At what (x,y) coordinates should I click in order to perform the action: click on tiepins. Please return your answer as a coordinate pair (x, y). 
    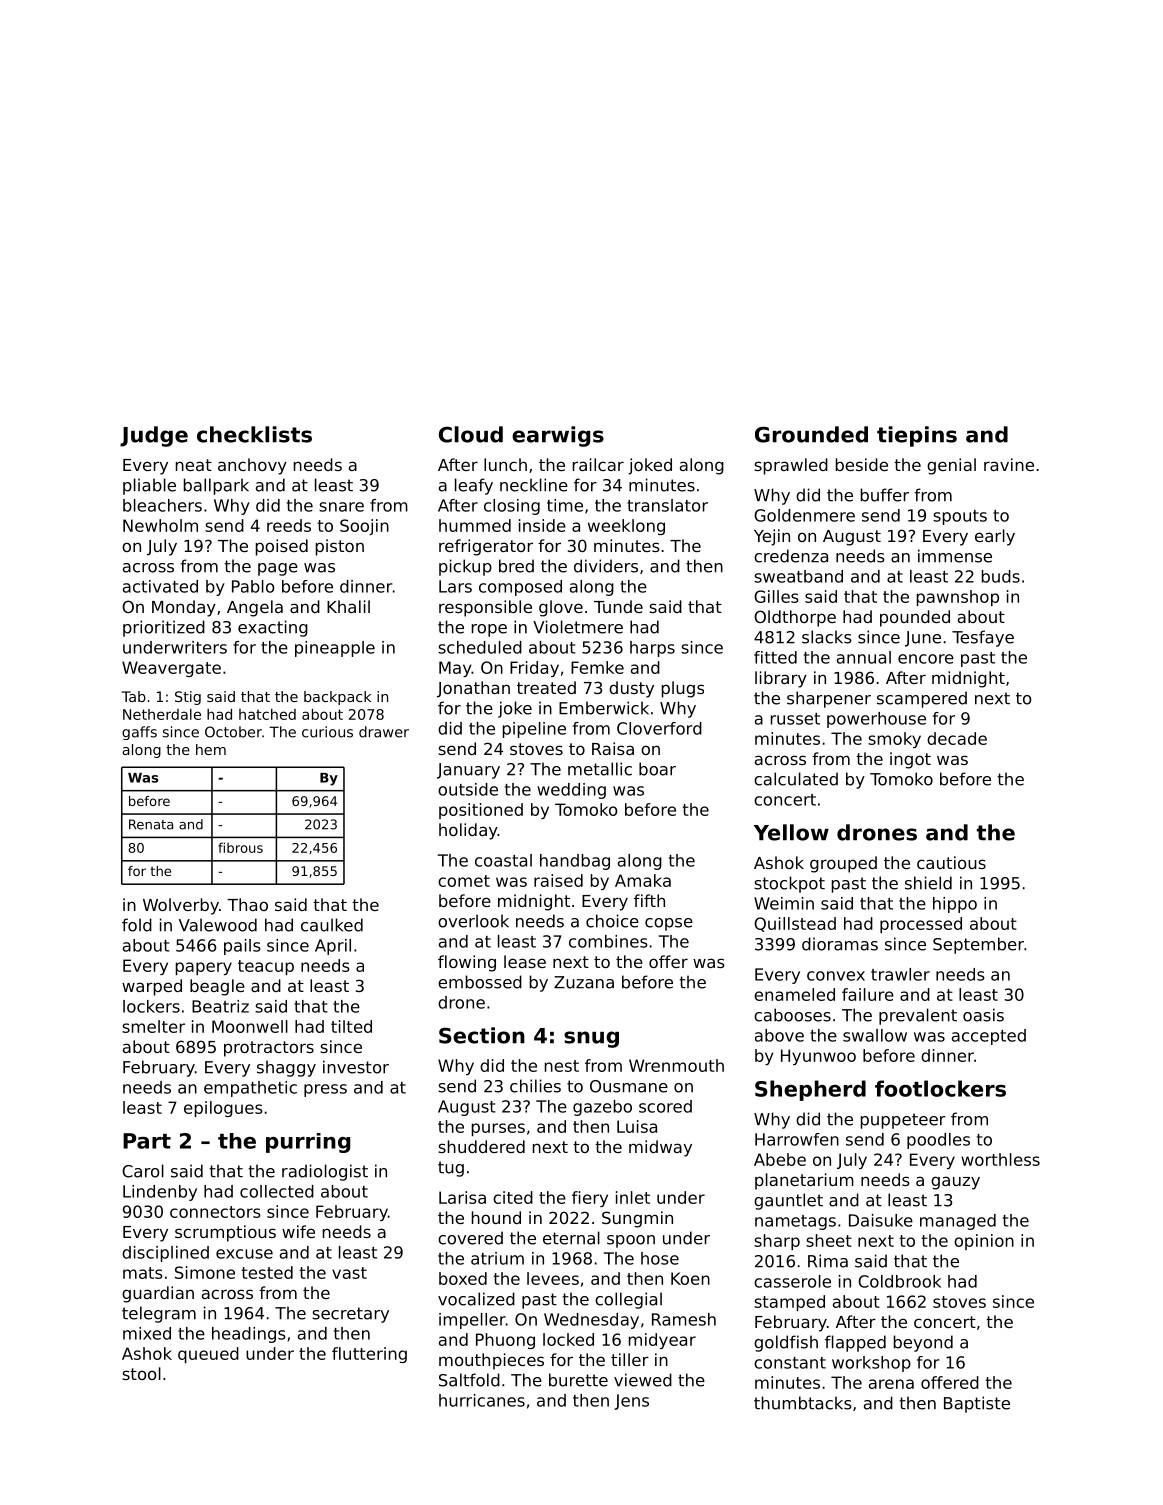
    Looking at the image, I should click on (917, 436).
